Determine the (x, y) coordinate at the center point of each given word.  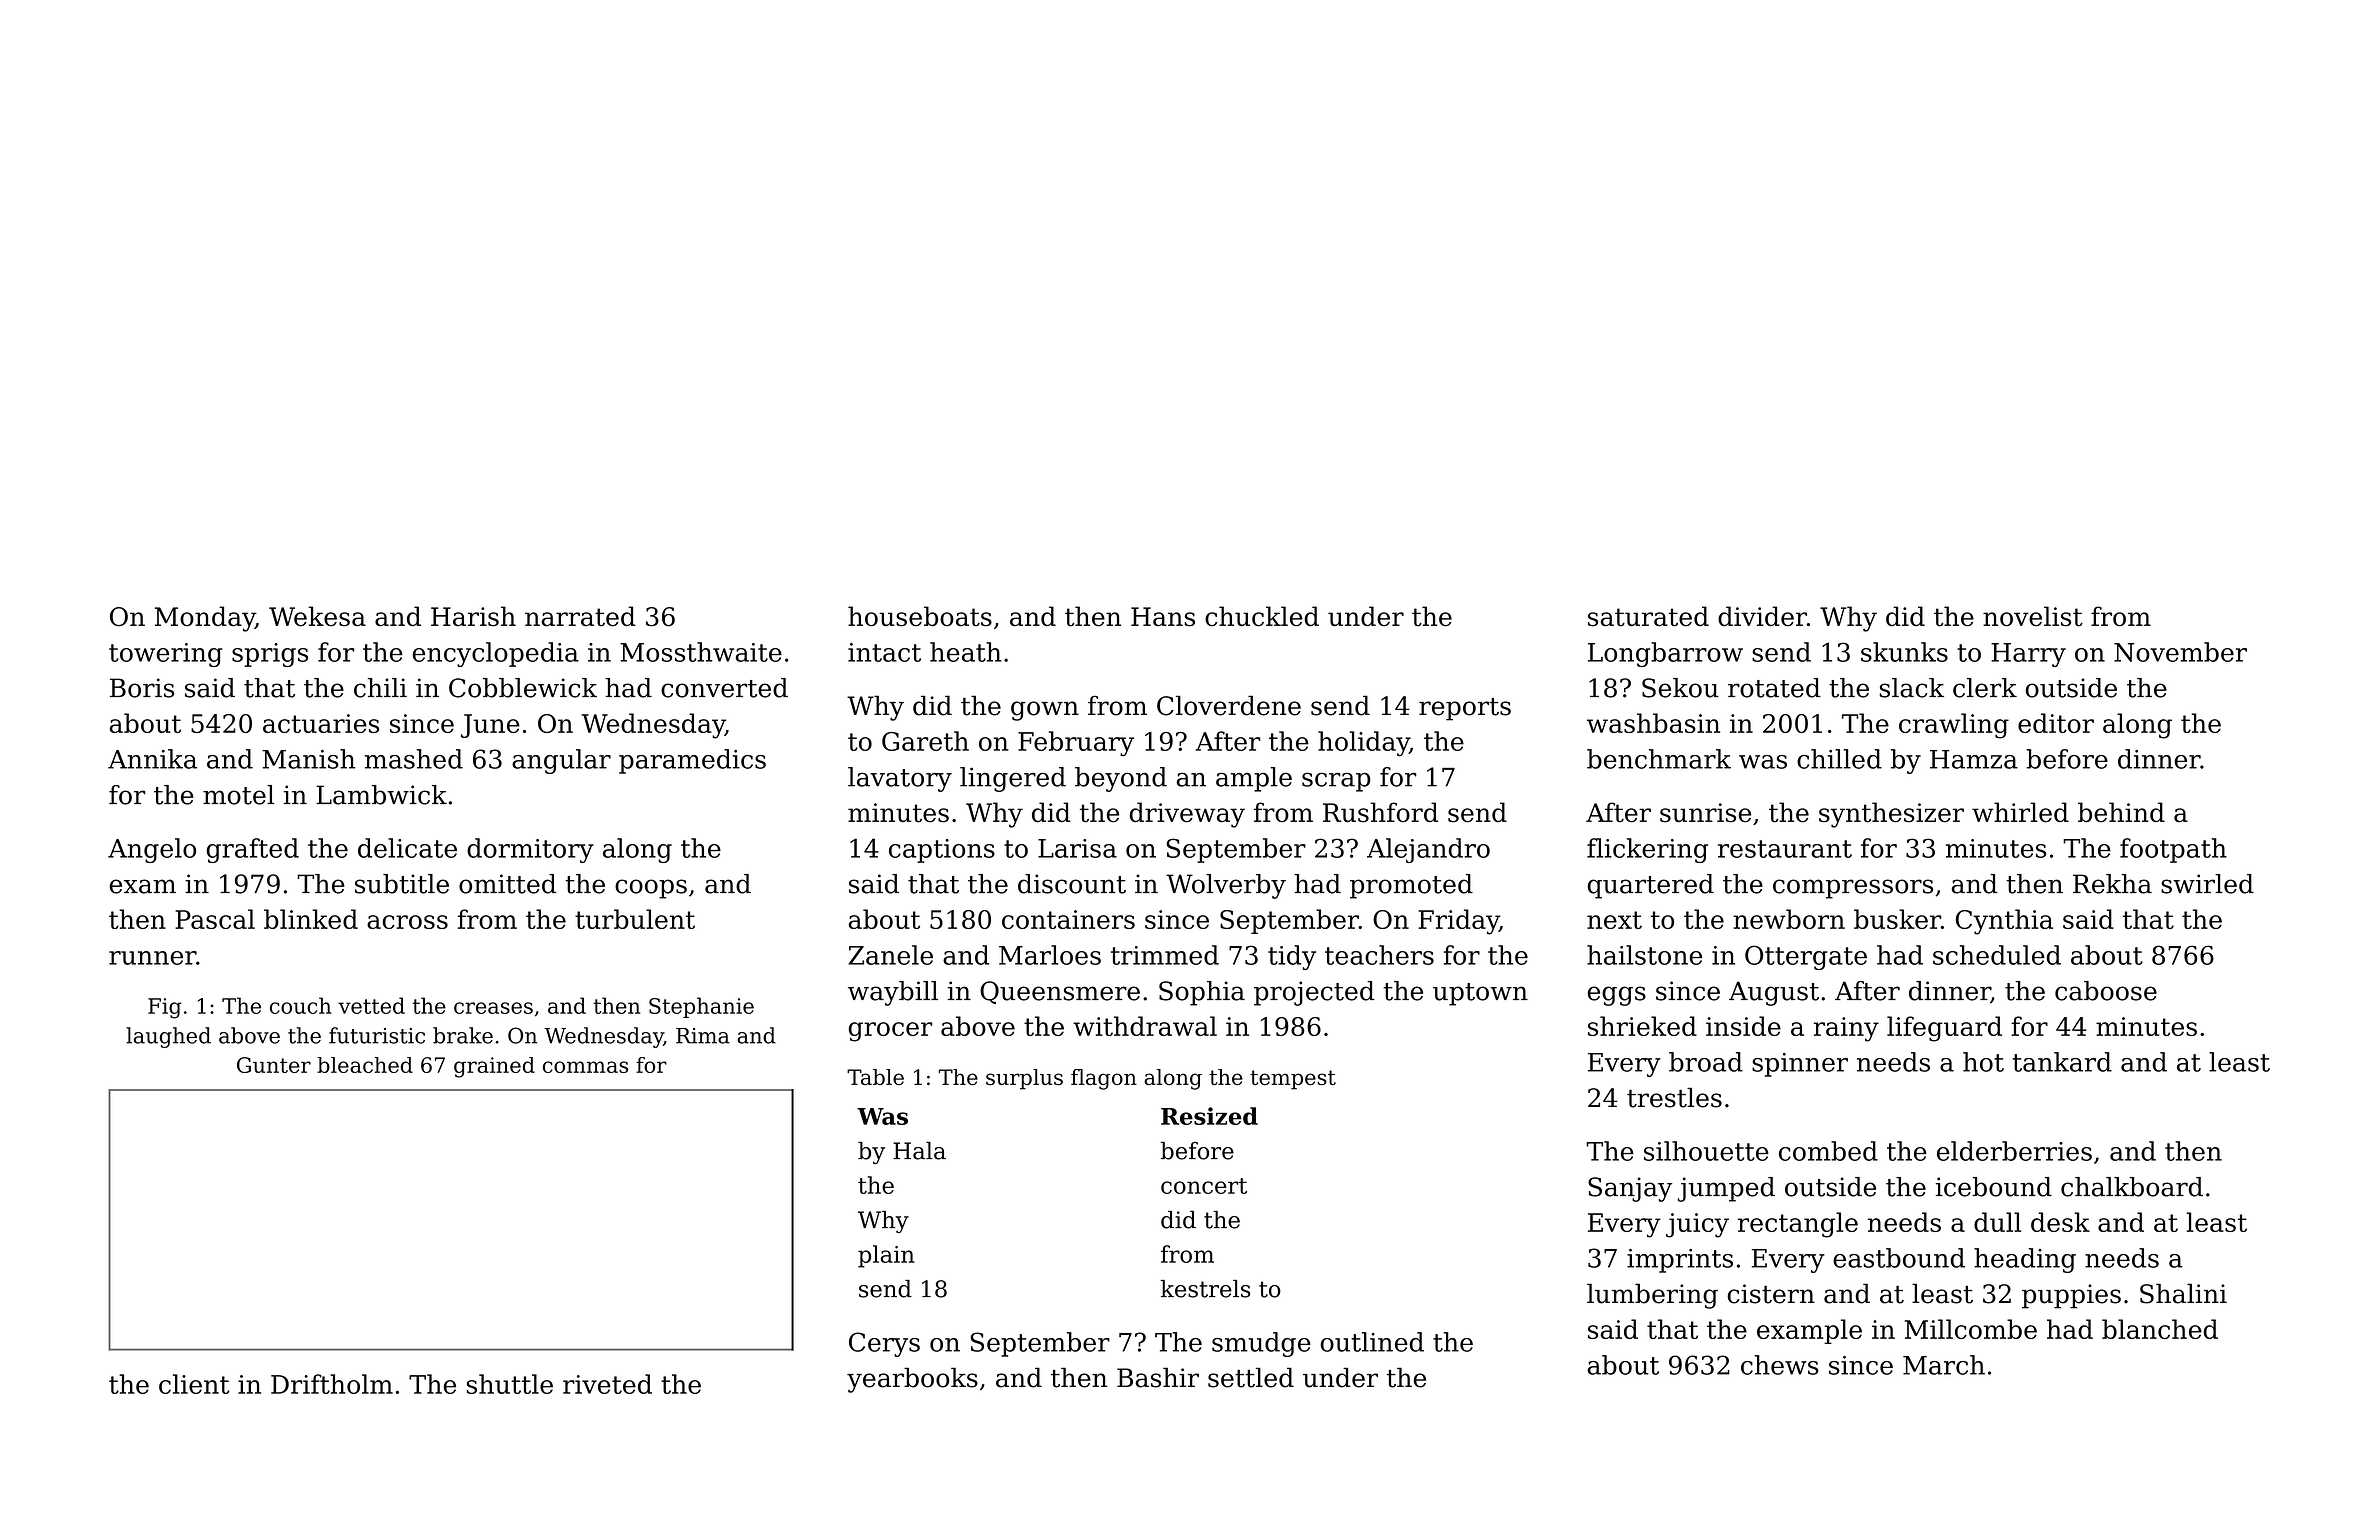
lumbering (1652, 1296)
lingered (1013, 779)
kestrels (1206, 1289)
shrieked (1642, 1026)
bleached (365, 1065)
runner (152, 958)
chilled (1839, 759)
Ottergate (1806, 957)
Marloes (1050, 955)
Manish (308, 759)
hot (1983, 1062)
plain (886, 1256)
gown (1045, 711)
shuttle (510, 1384)
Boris (142, 688)
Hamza (1974, 759)
